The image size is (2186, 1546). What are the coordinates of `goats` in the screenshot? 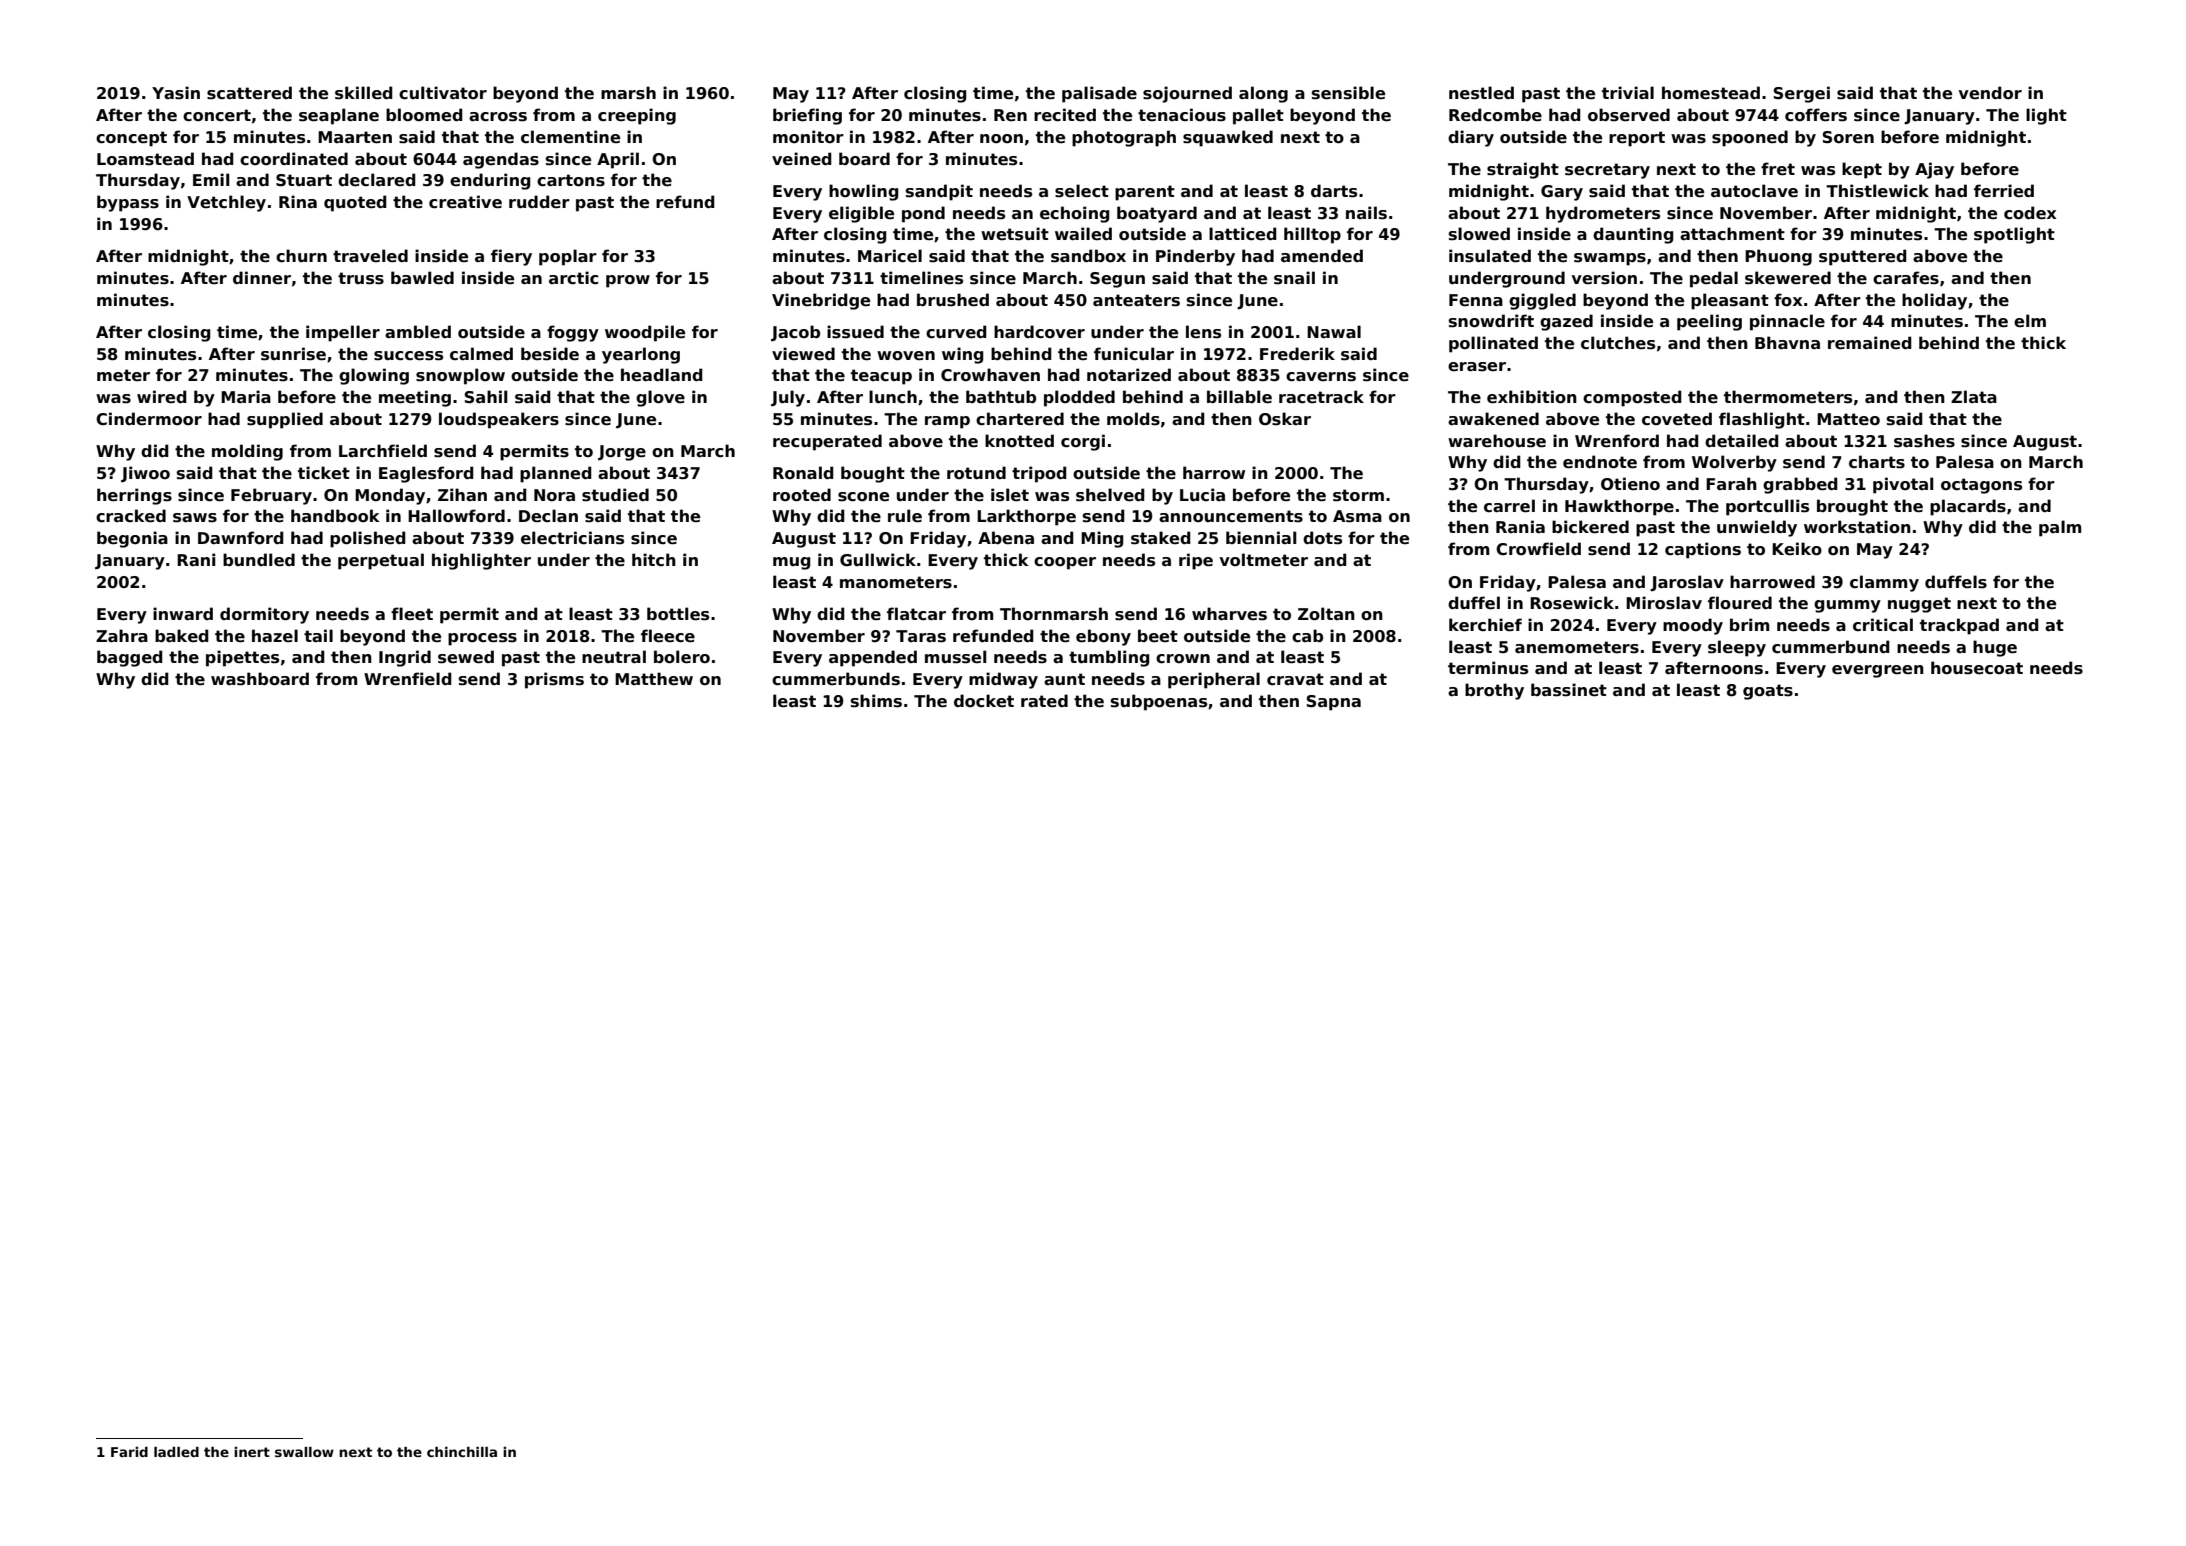 It's located at (1768, 692).
